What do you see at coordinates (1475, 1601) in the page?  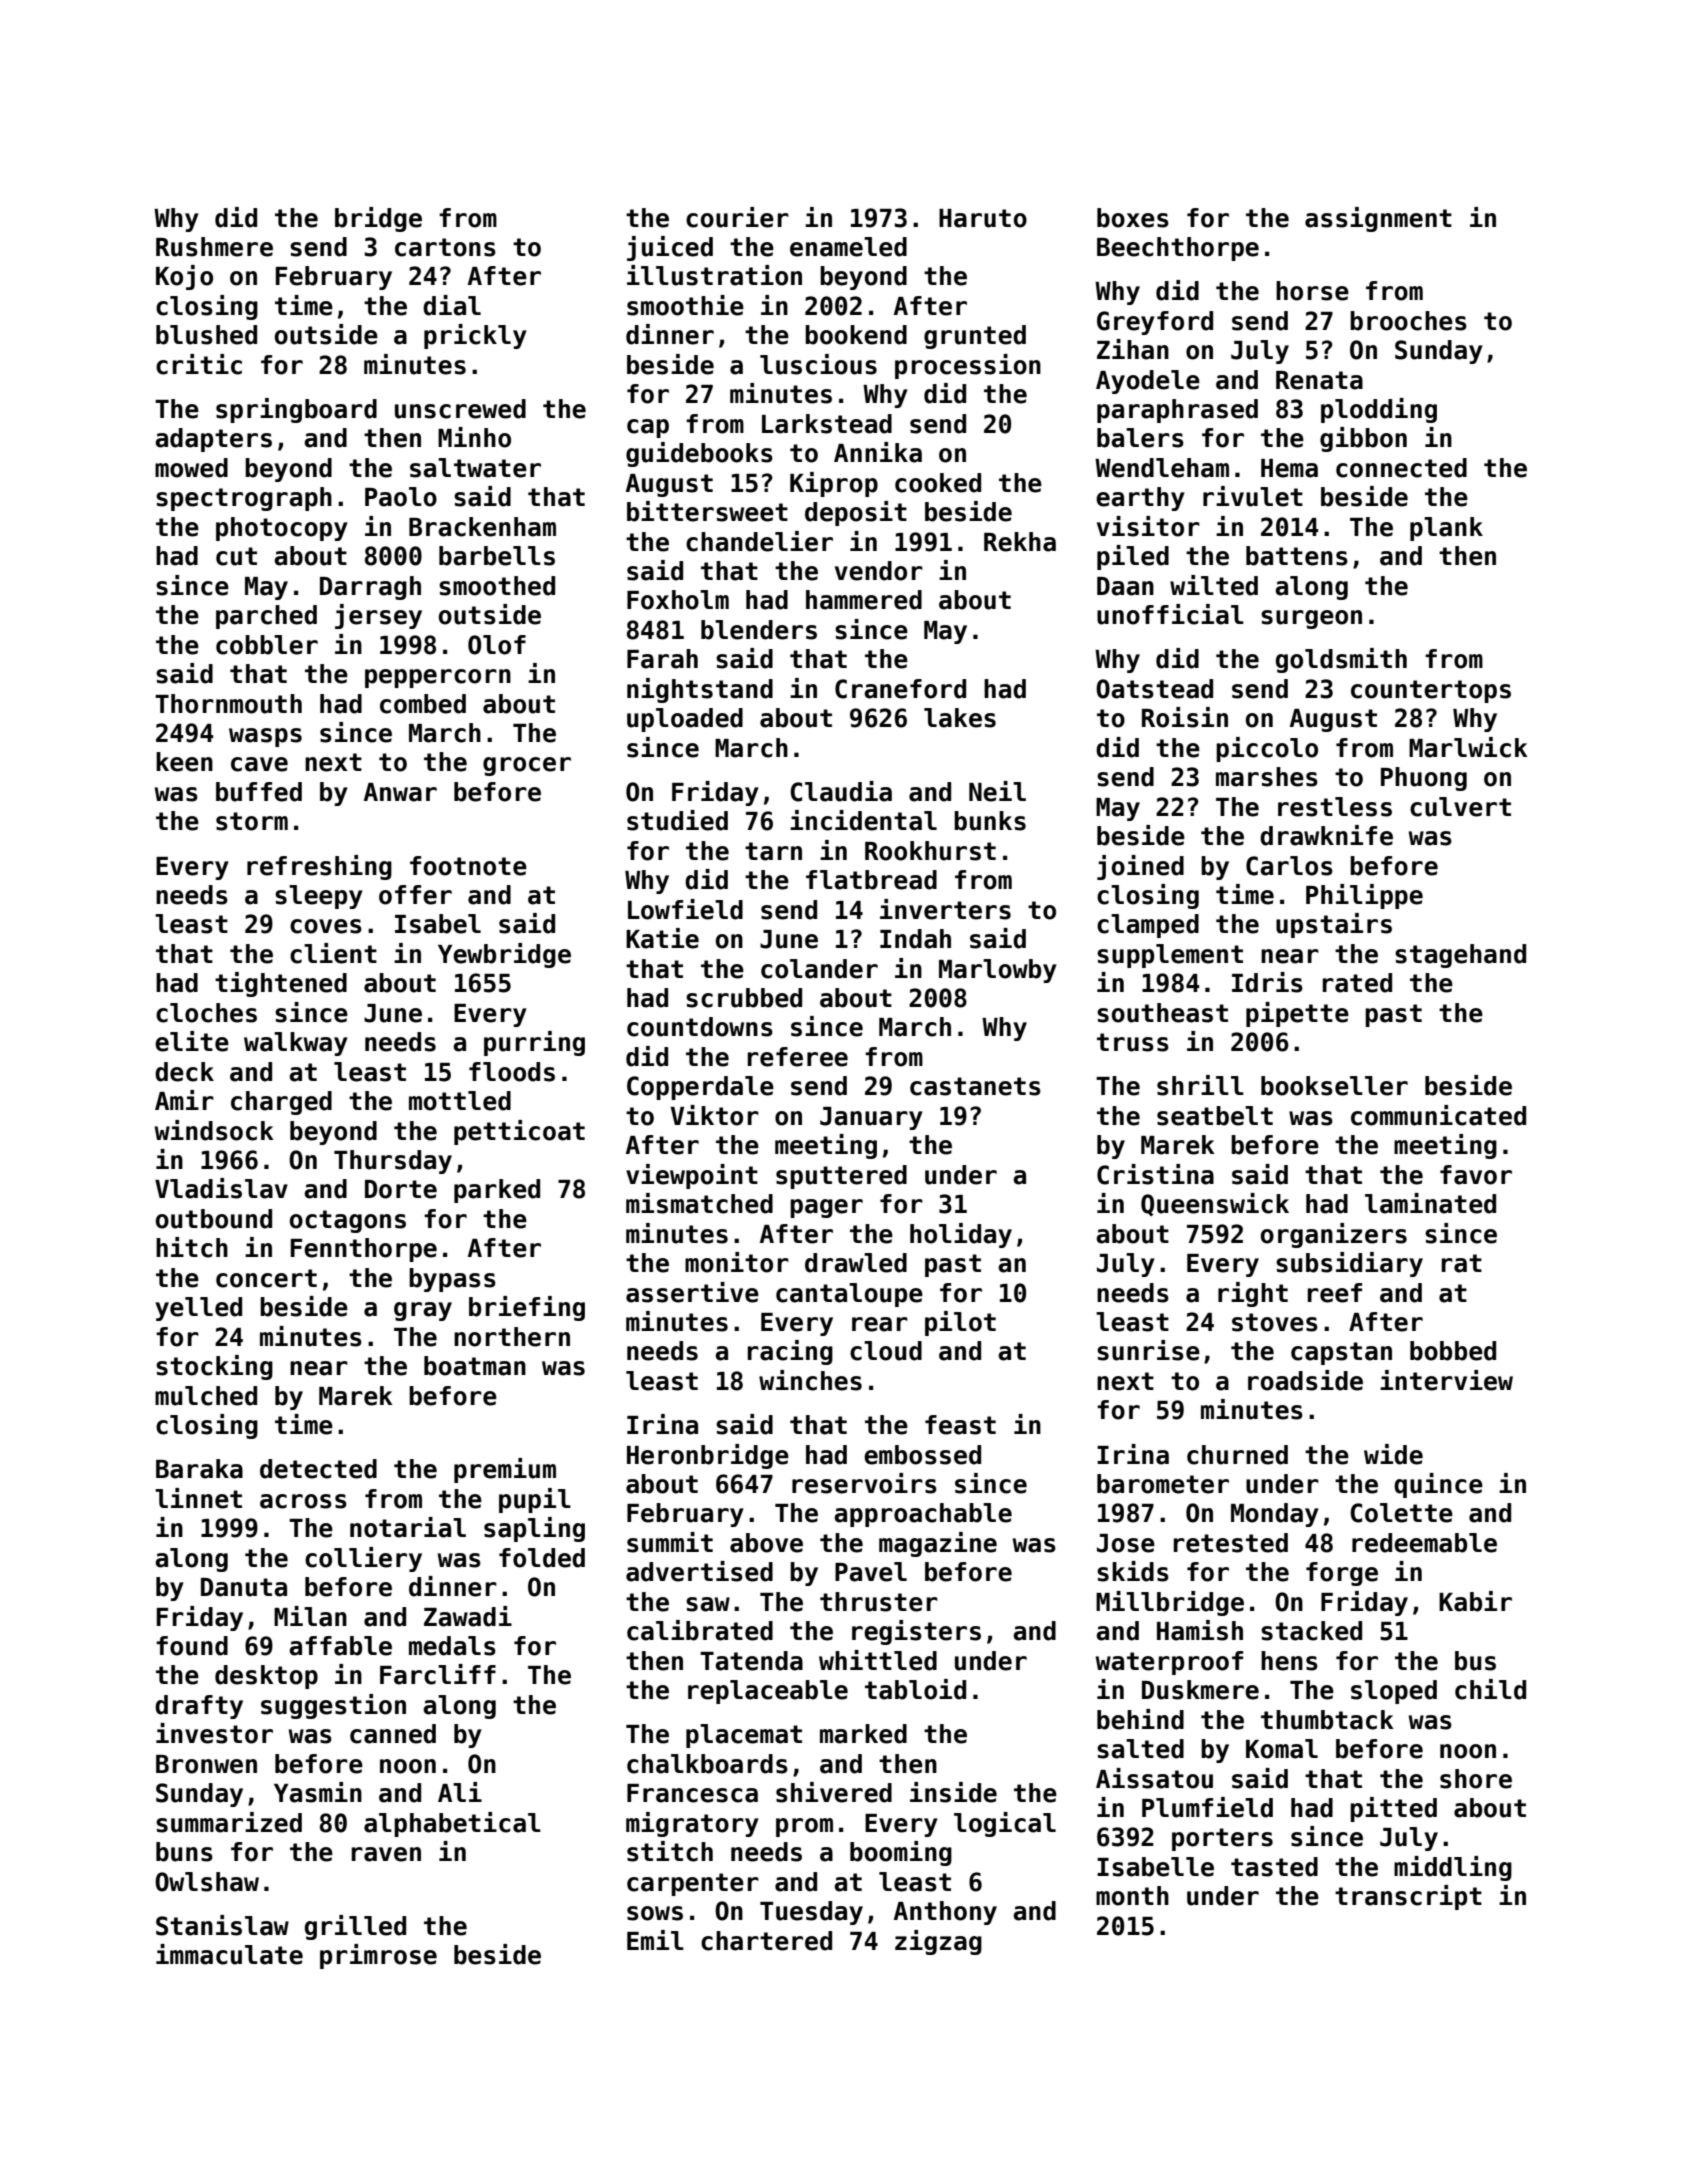 I see `Kabir` at bounding box center [1475, 1601].
